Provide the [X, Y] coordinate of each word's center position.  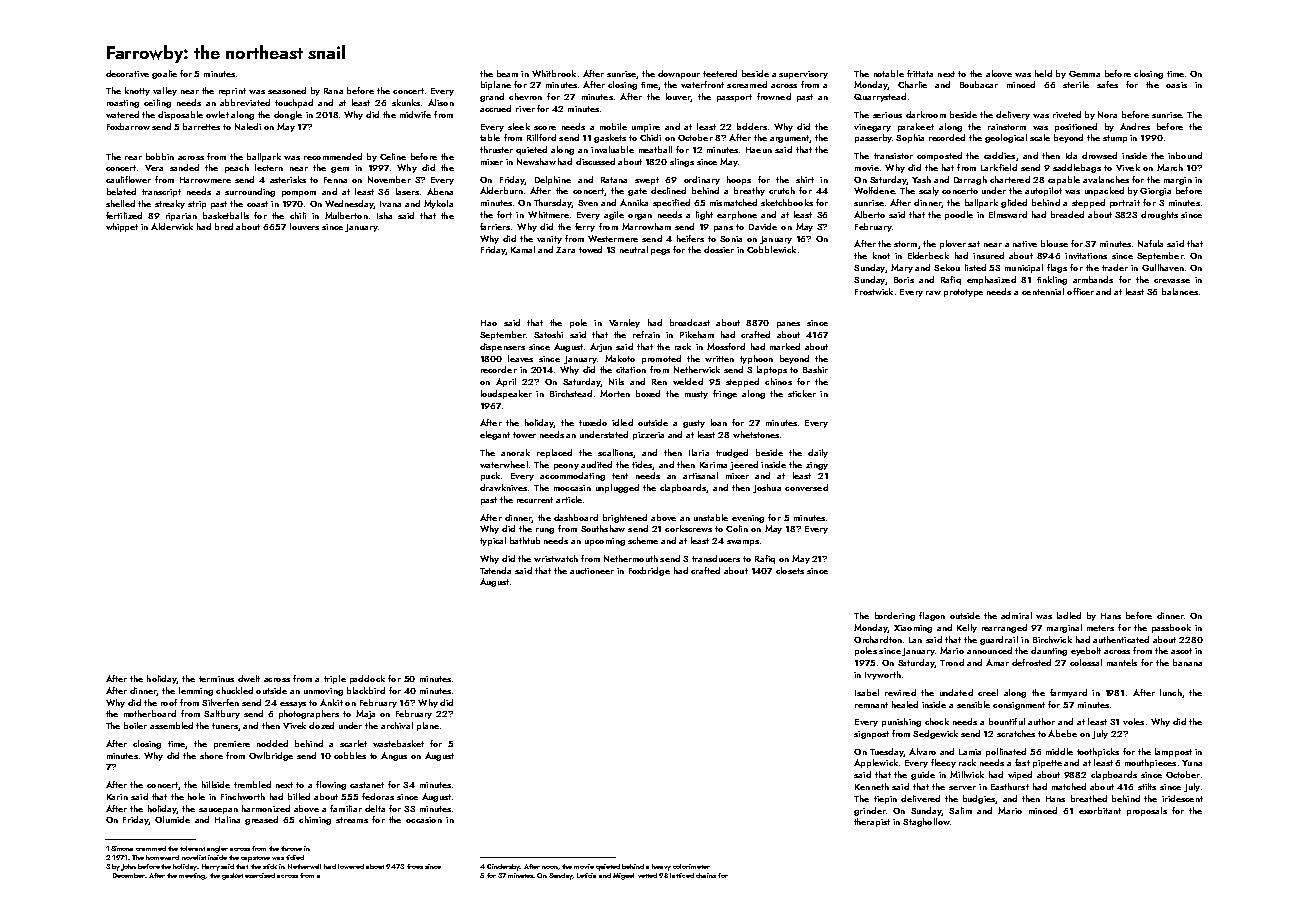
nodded [272, 743]
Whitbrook [554, 73]
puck [490, 476]
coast [257, 204]
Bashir [815, 369]
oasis [1176, 85]
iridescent [1182, 798]
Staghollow [926, 822]
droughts [1159, 215]
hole [196, 796]
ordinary [702, 180]
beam [507, 73]
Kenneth [872, 786]
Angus [394, 756]
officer [1080, 291]
